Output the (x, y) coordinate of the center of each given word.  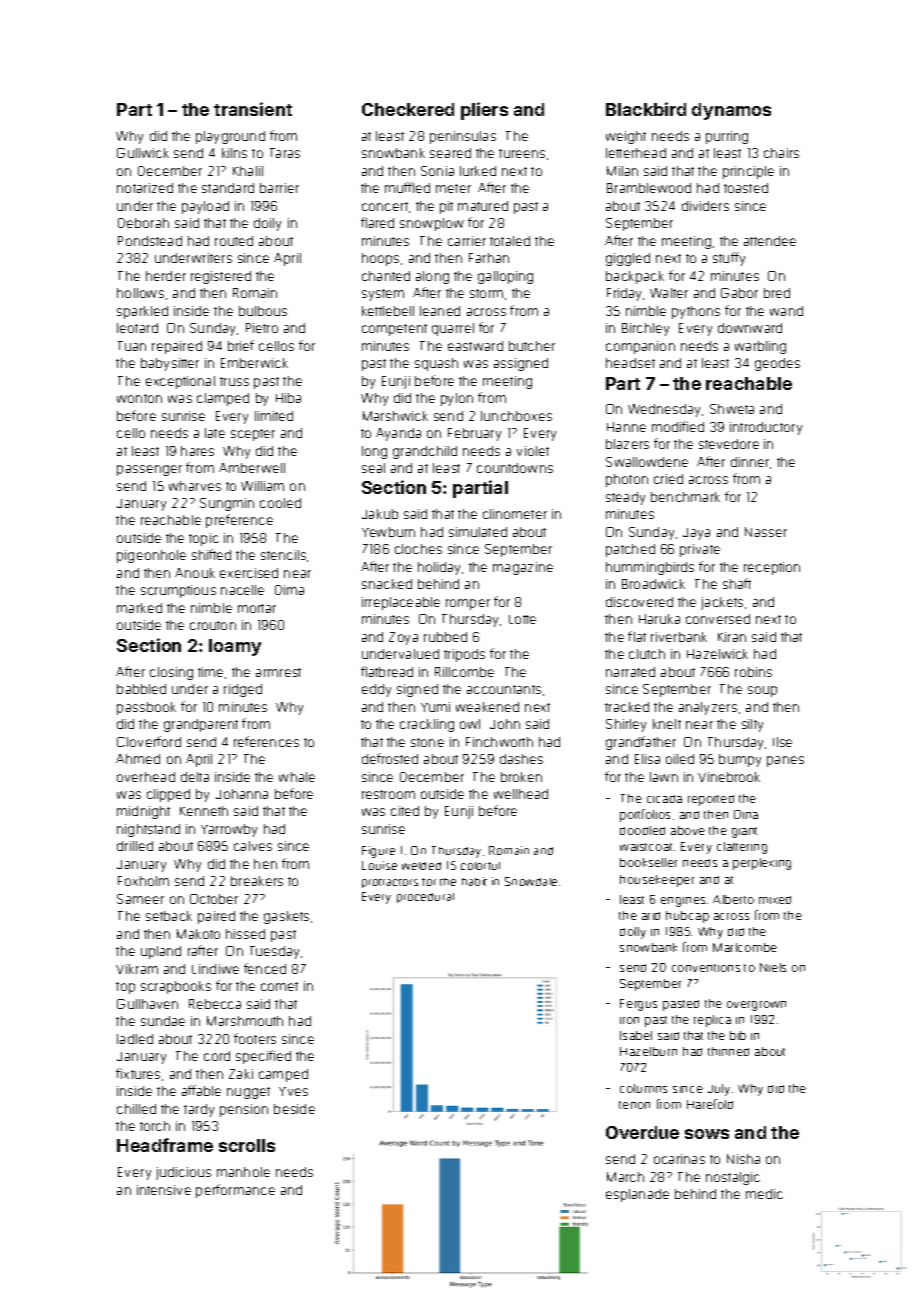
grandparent (201, 725)
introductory (766, 428)
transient (253, 109)
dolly (633, 933)
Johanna (242, 794)
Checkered (408, 109)
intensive (164, 1190)
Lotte (522, 619)
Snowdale (531, 881)
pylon (457, 399)
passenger (149, 470)
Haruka (659, 619)
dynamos (731, 111)
